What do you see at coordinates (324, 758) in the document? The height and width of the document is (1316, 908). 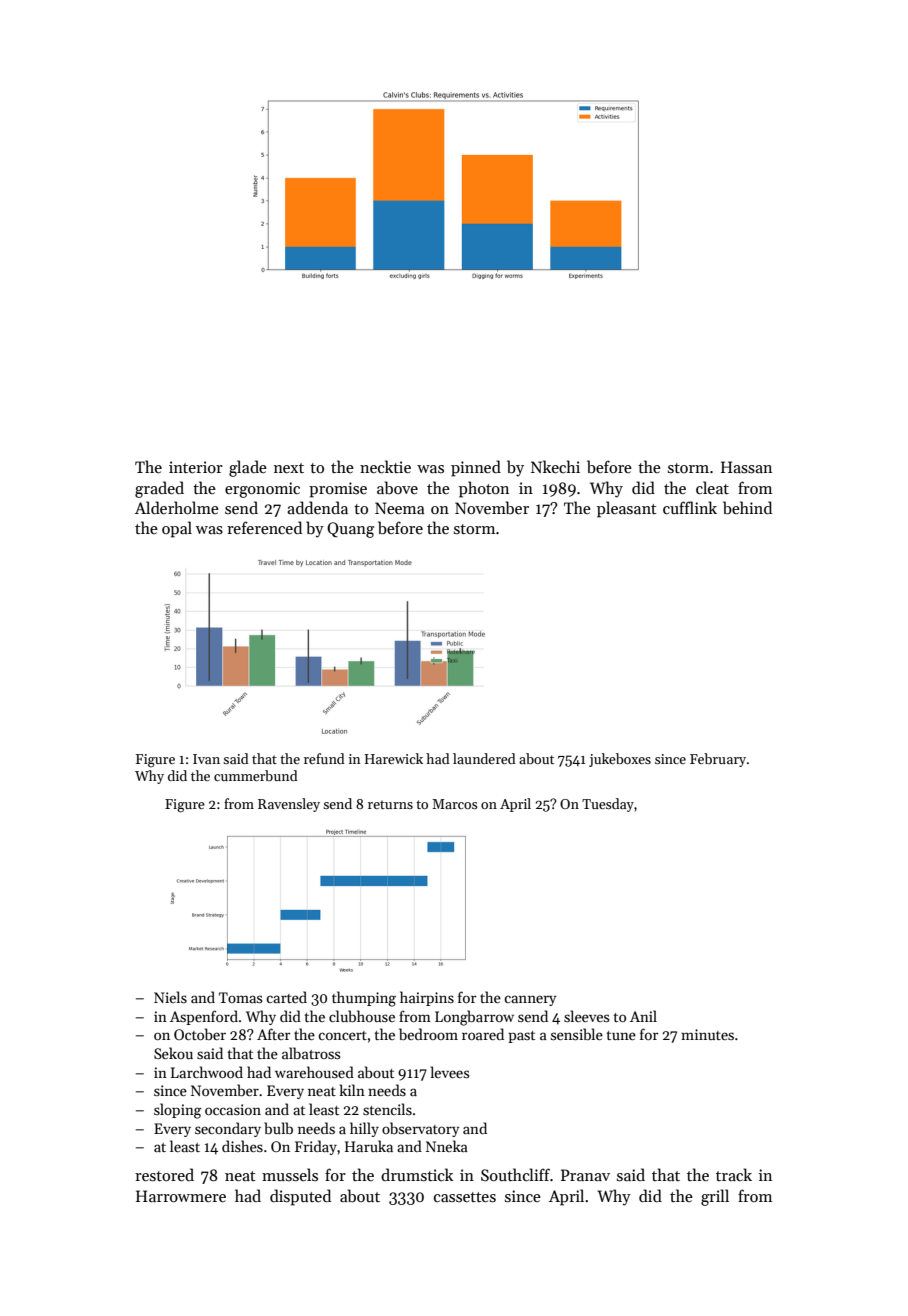 I see `refund` at bounding box center [324, 758].
